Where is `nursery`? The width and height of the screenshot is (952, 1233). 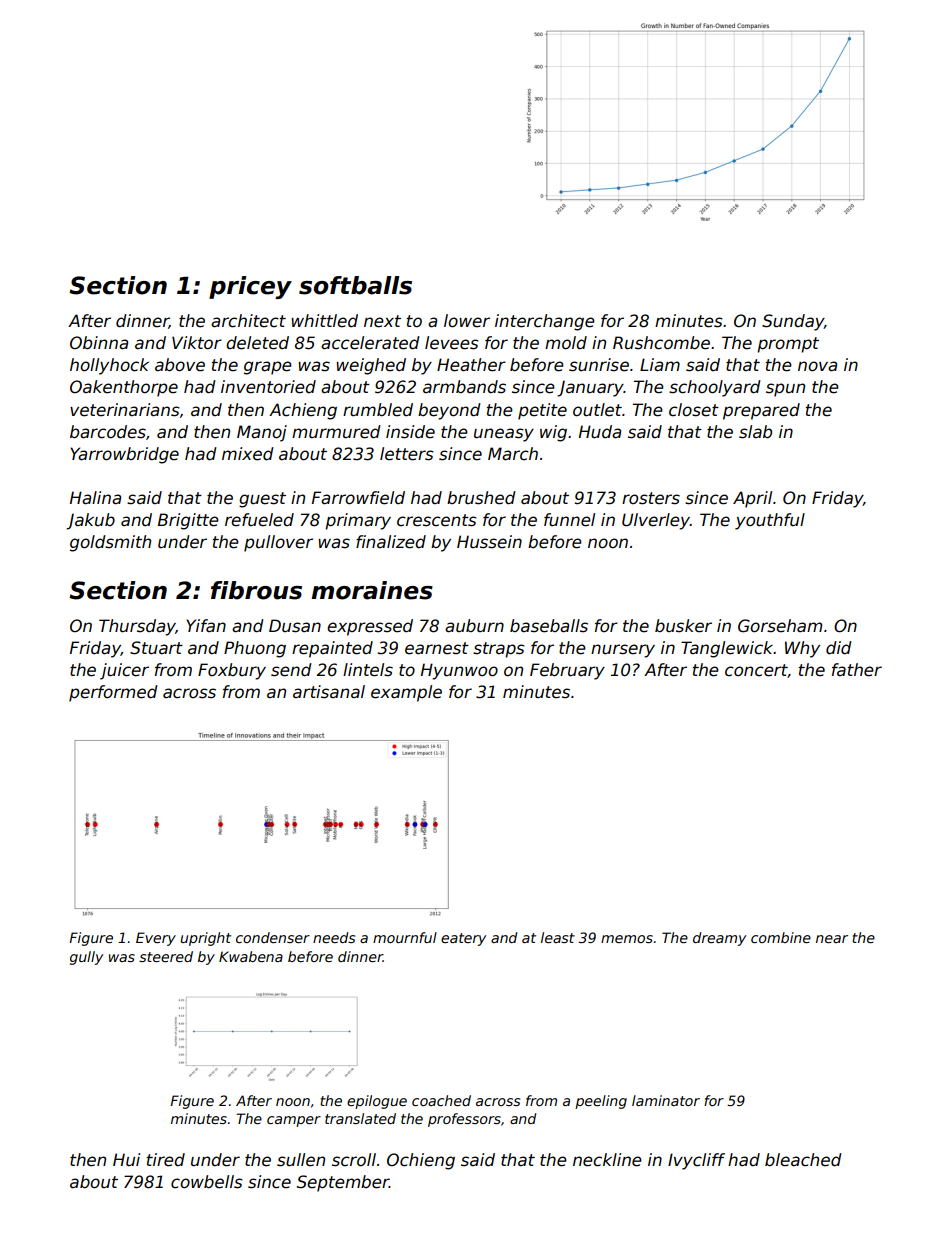
nursery is located at coordinates (623, 651).
